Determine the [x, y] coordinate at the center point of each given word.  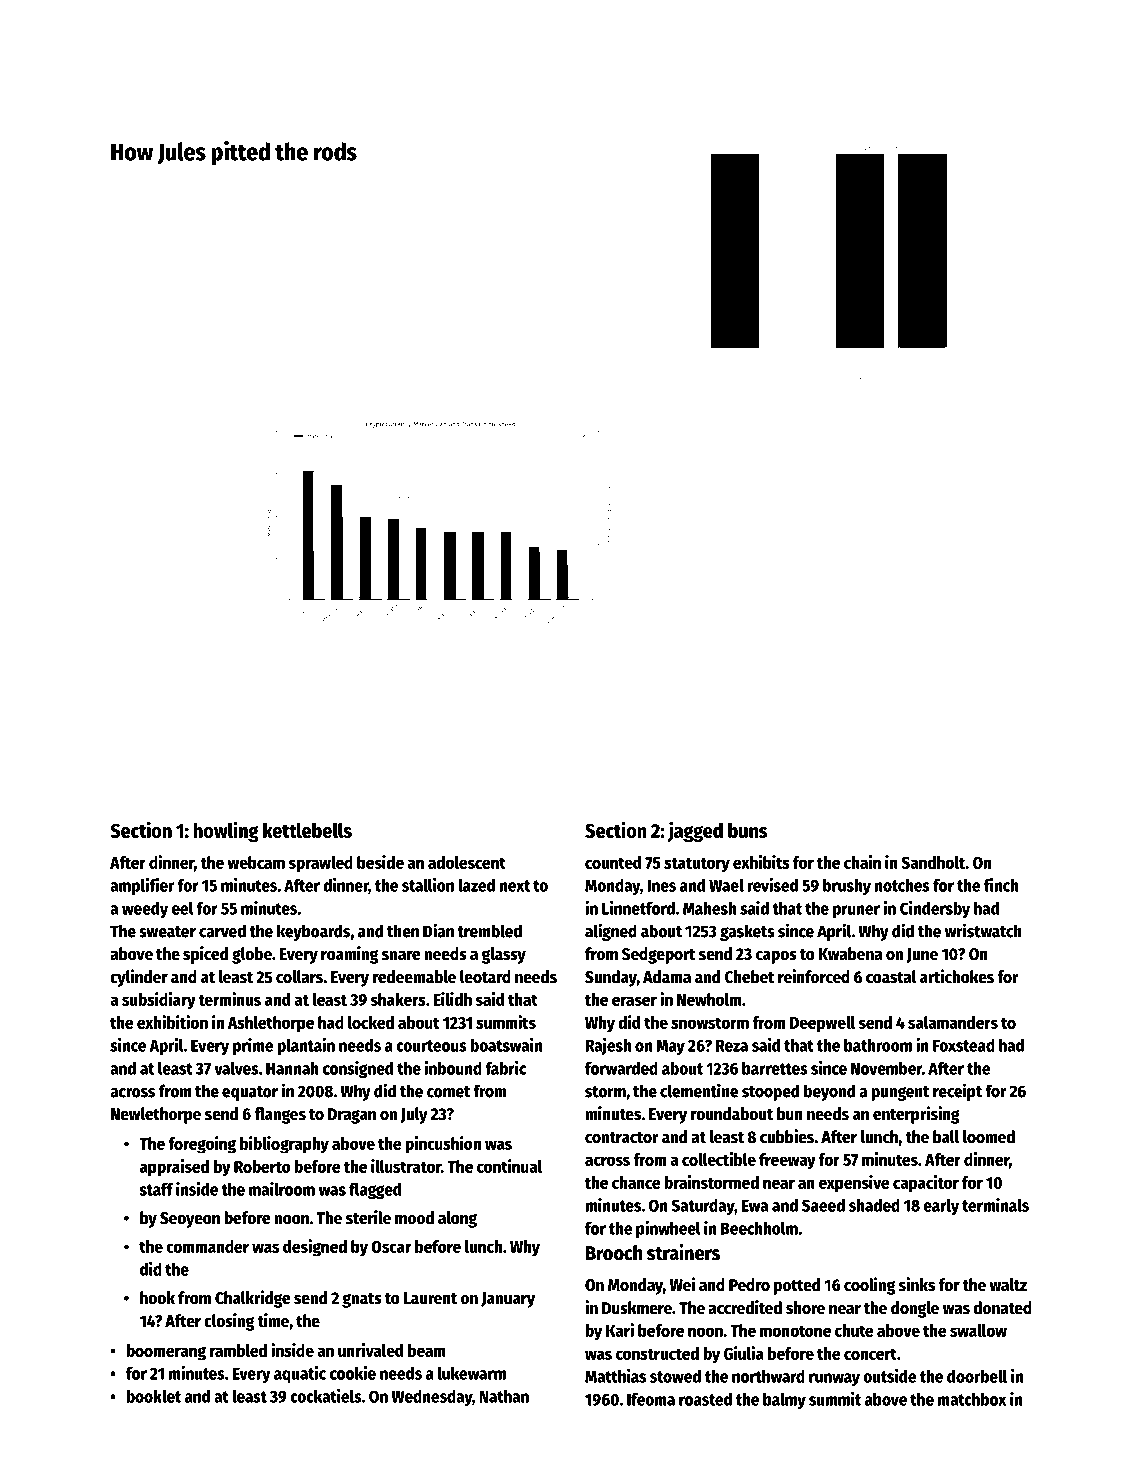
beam [427, 1350]
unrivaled [370, 1350]
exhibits [761, 862]
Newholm [709, 999]
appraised [174, 1168]
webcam [256, 862]
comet [449, 1092]
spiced [205, 955]
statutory [697, 865]
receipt [957, 1092]
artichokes [957, 976]
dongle [915, 1309]
